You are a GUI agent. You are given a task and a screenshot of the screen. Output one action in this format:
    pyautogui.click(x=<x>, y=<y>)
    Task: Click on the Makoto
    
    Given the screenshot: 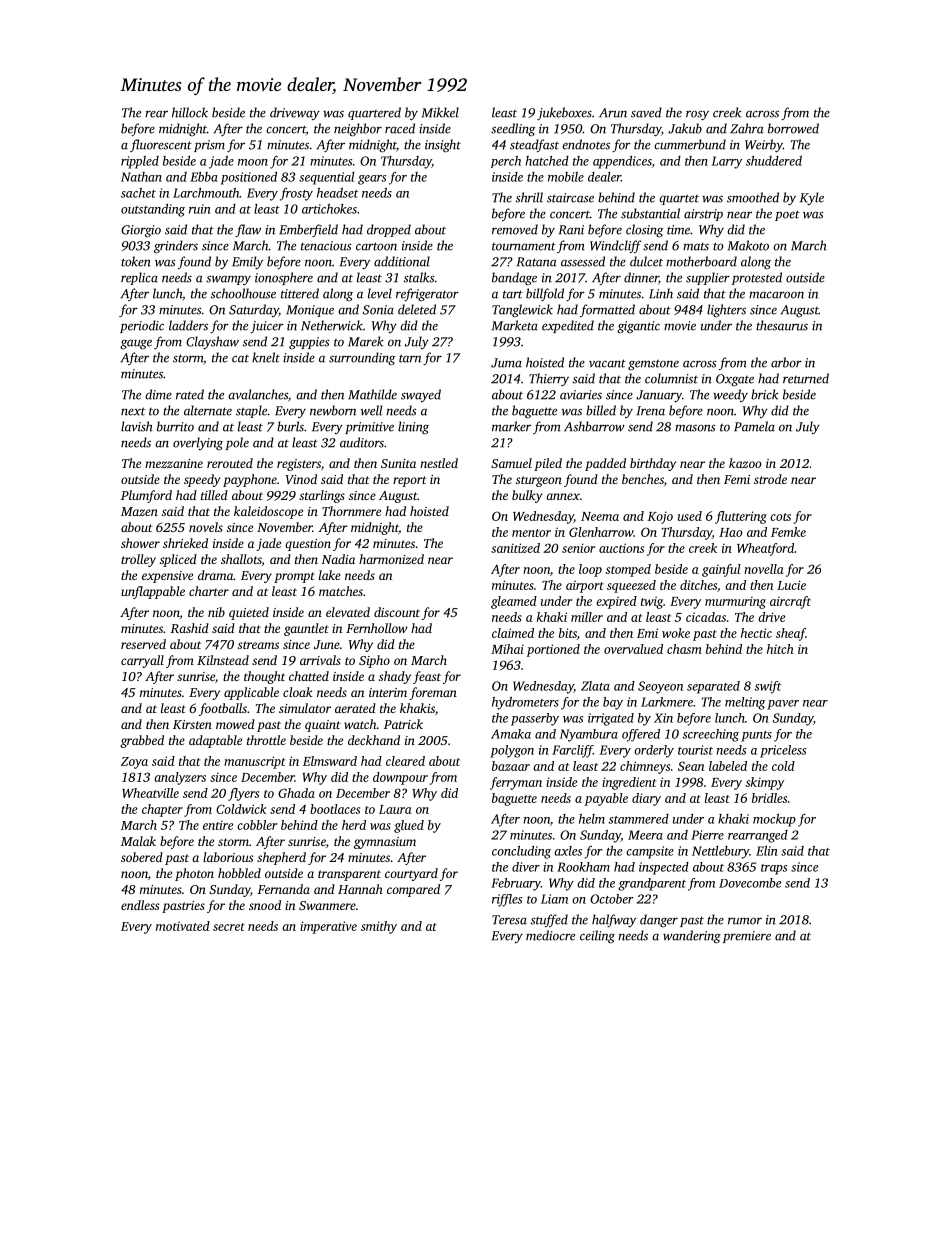 What is the action you would take?
    pyautogui.click(x=748, y=245)
